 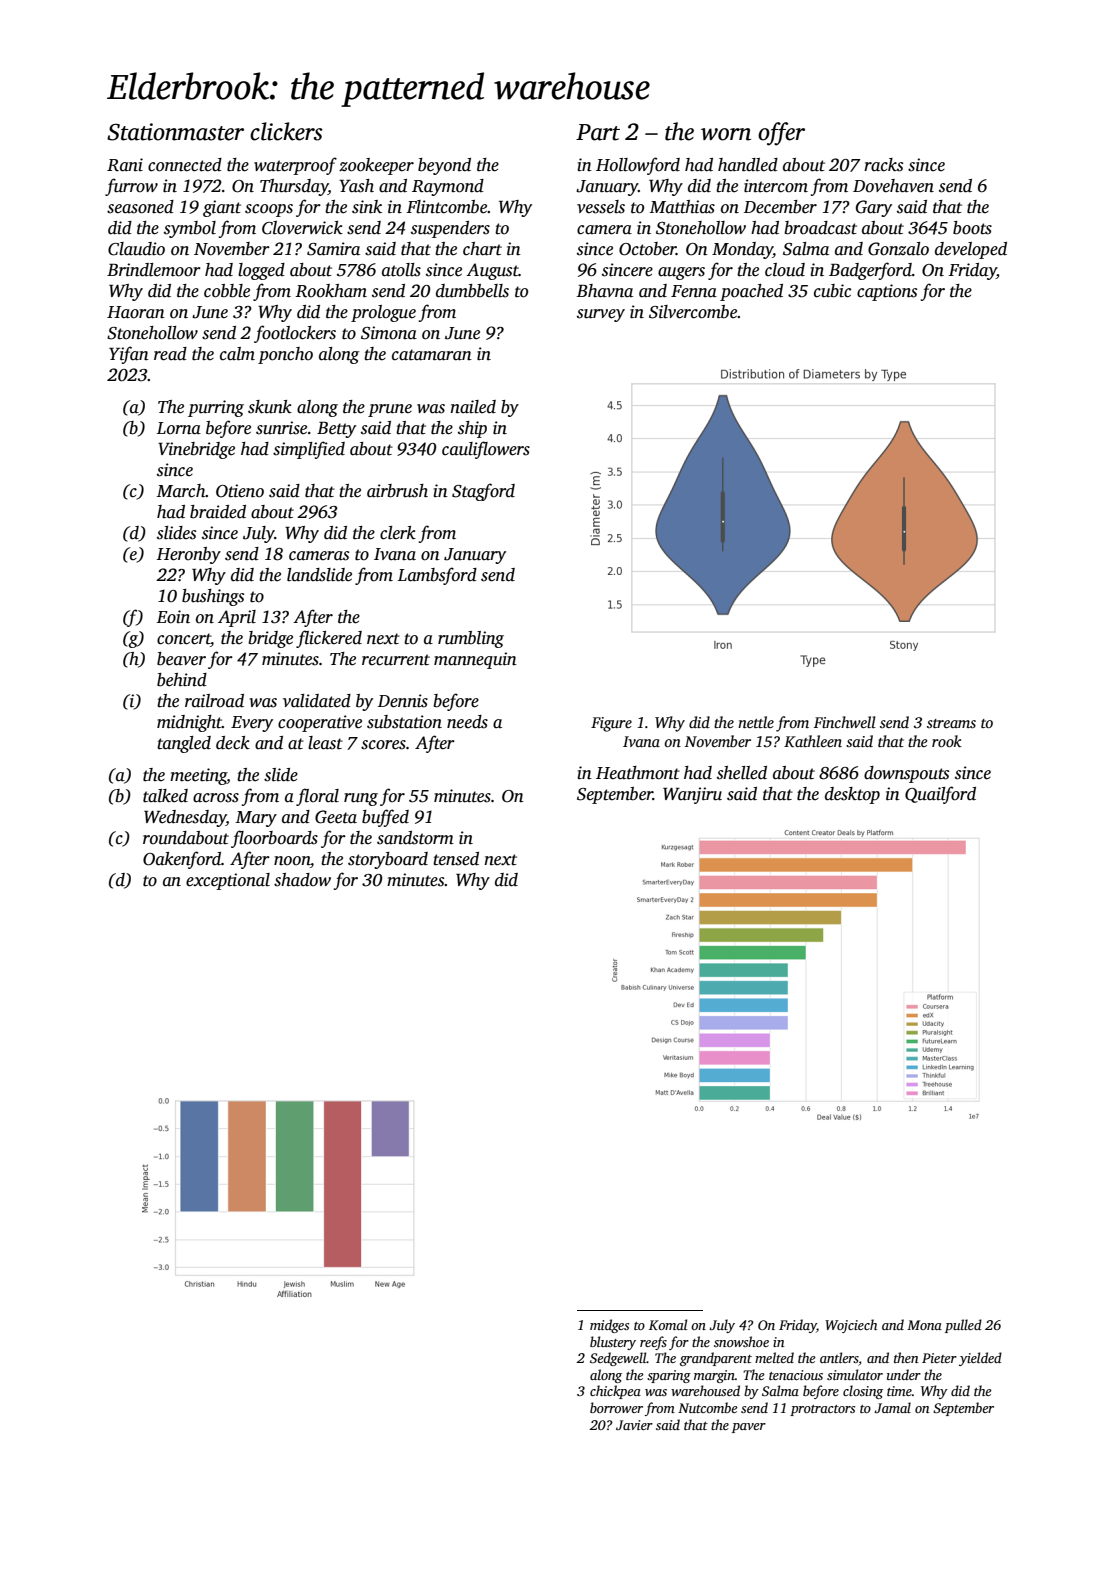 I want to click on Part, so click(x=598, y=132).
